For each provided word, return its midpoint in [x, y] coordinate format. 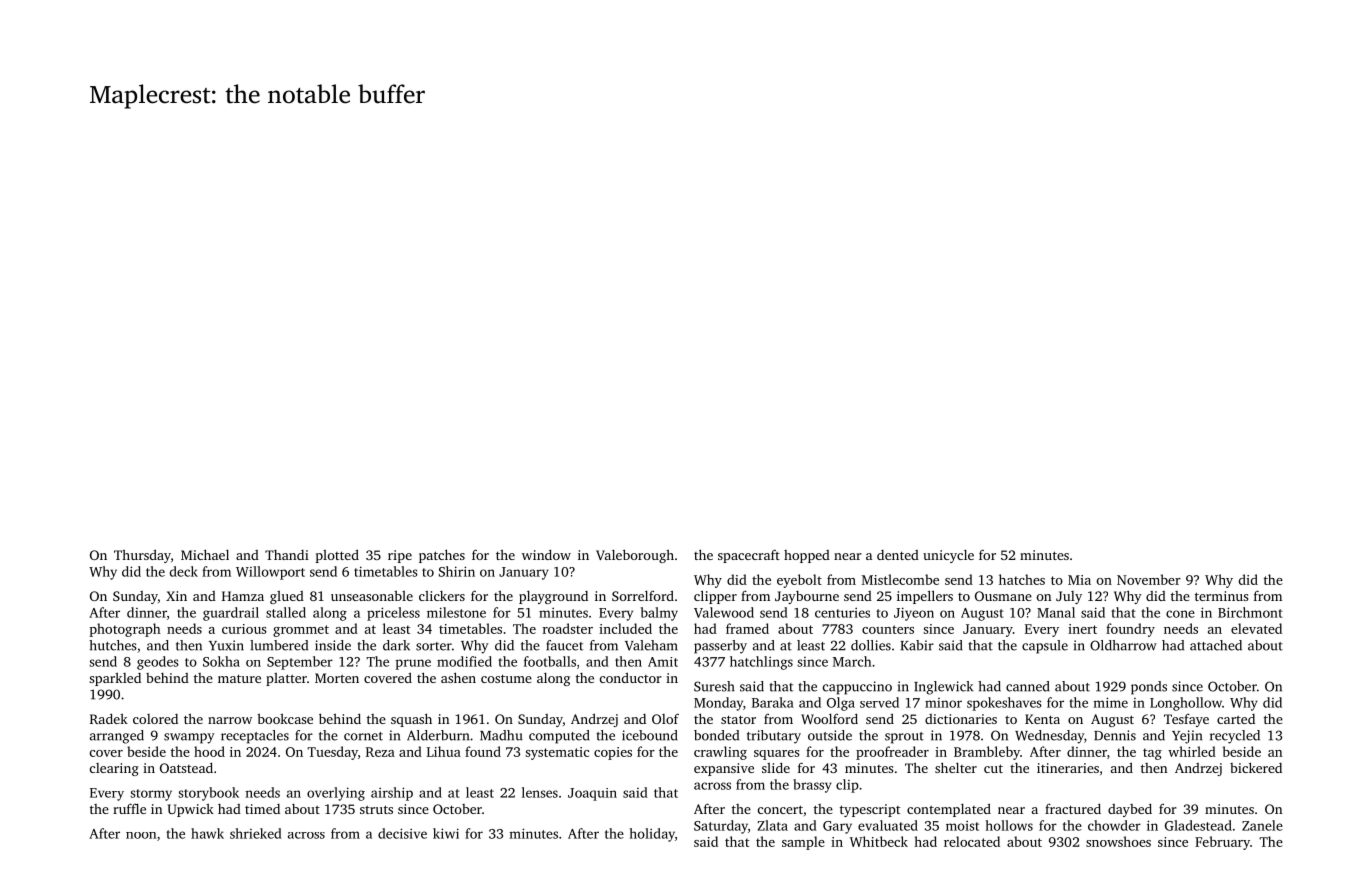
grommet [301, 631]
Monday [718, 704]
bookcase [285, 719]
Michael [205, 554]
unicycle [948, 556]
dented [898, 555]
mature [239, 678]
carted [1236, 719]
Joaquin [592, 794]
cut [993, 768]
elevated [1256, 628]
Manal [1056, 612]
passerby [720, 647]
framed [747, 628]
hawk [207, 833]
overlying [336, 794]
